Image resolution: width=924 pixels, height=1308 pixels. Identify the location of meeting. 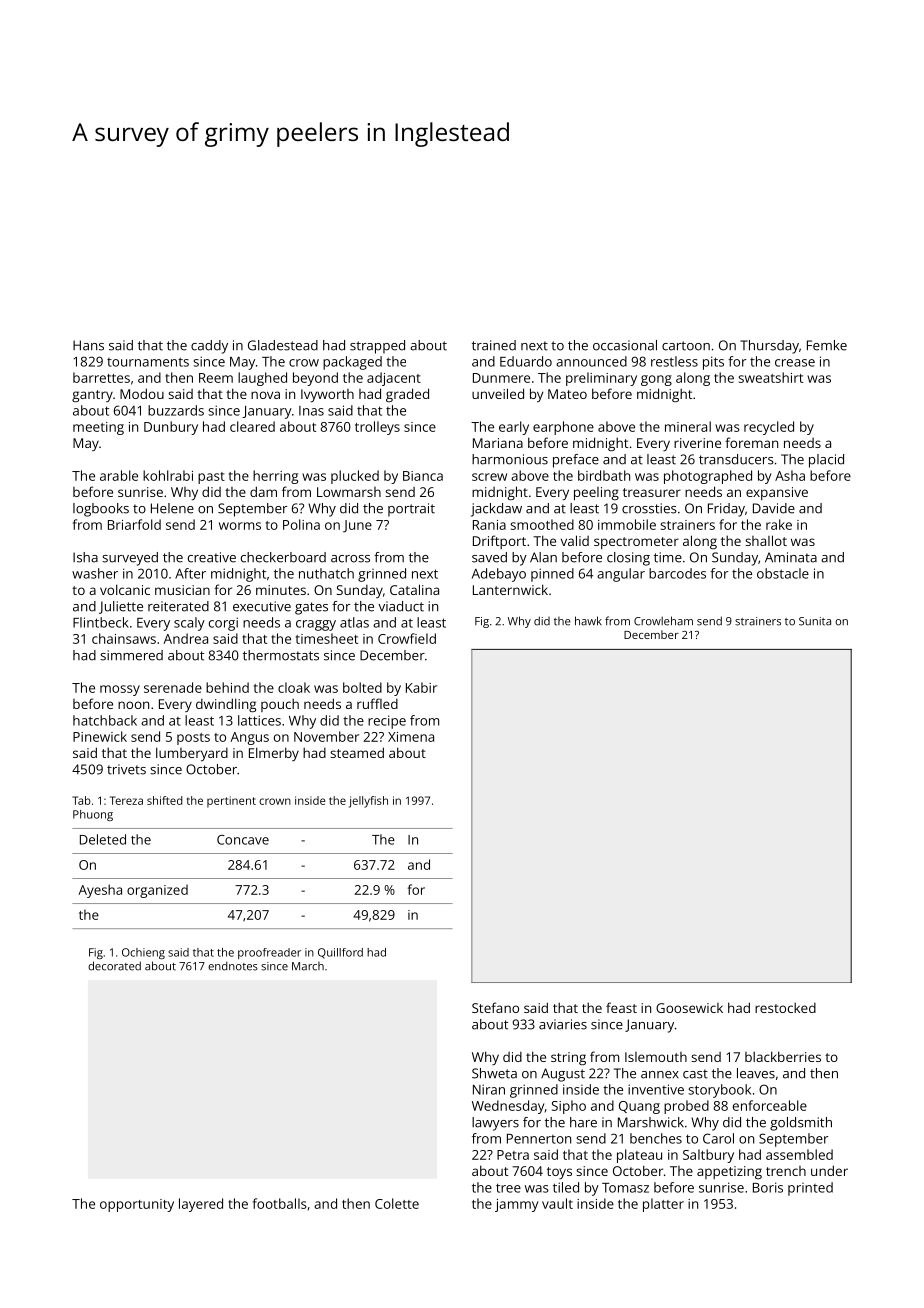
(98, 428).
